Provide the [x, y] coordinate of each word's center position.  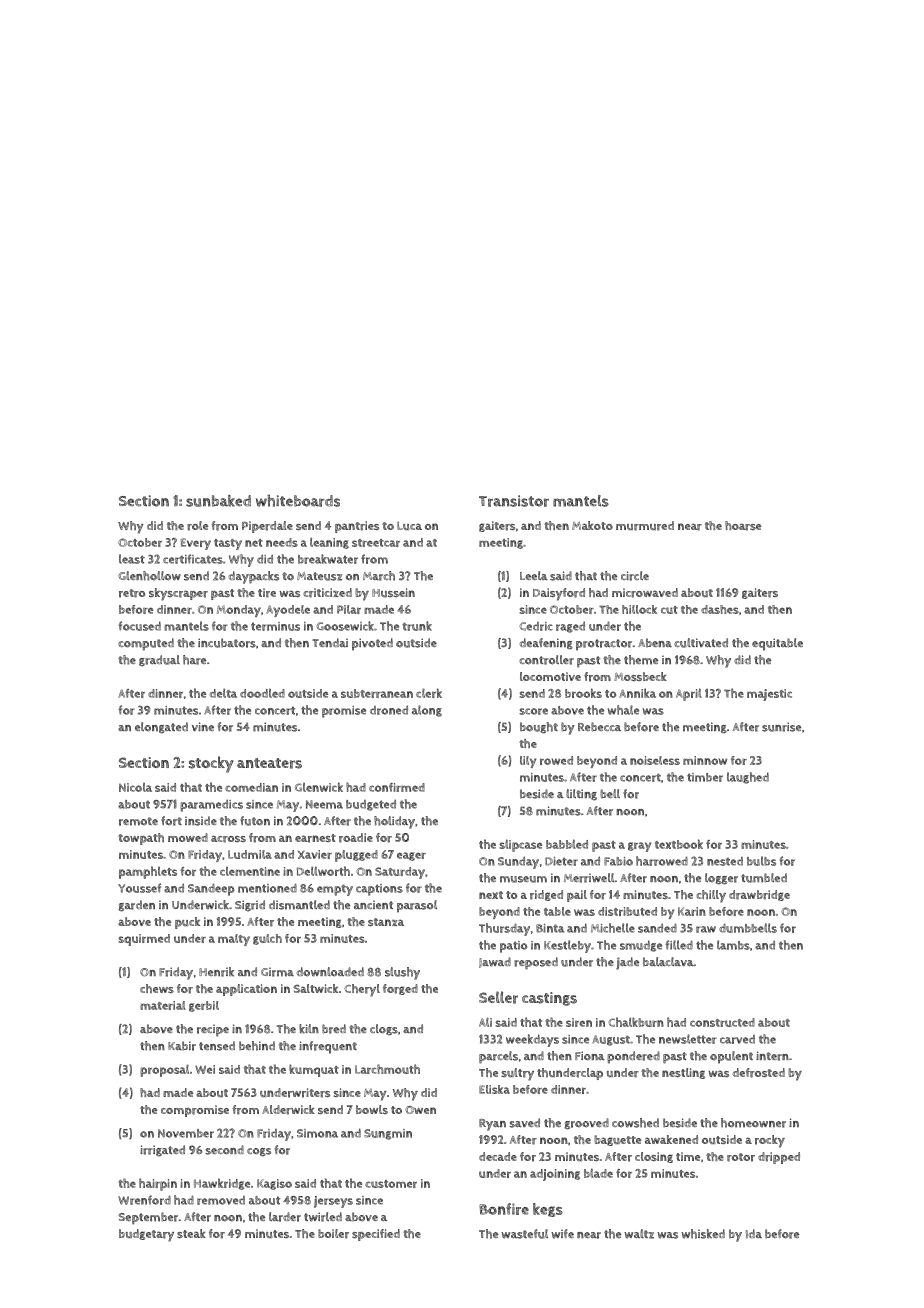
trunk [417, 626]
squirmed [144, 940]
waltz [639, 1234]
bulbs [761, 861]
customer [391, 1184]
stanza [386, 922]
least [132, 559]
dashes [720, 609]
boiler [333, 1234]
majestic [769, 695]
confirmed [397, 787]
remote [138, 821]
